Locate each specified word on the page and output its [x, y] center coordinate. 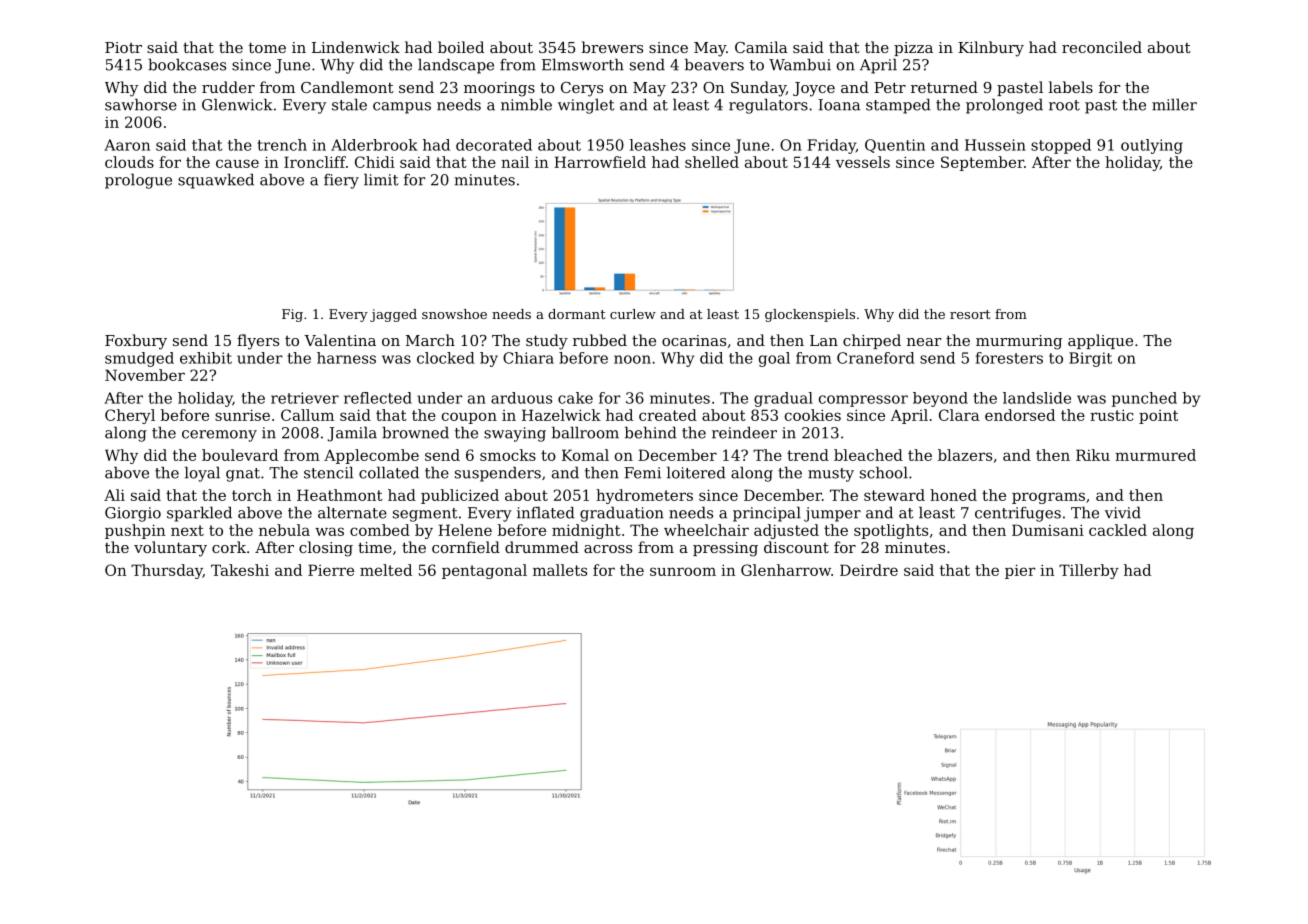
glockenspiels [810, 315]
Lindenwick [356, 47]
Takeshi [240, 570]
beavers [714, 64]
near [924, 342]
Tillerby [1089, 571]
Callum [307, 415]
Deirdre [869, 570]
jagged [393, 315]
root [1064, 105]
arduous [521, 398]
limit [381, 179]
